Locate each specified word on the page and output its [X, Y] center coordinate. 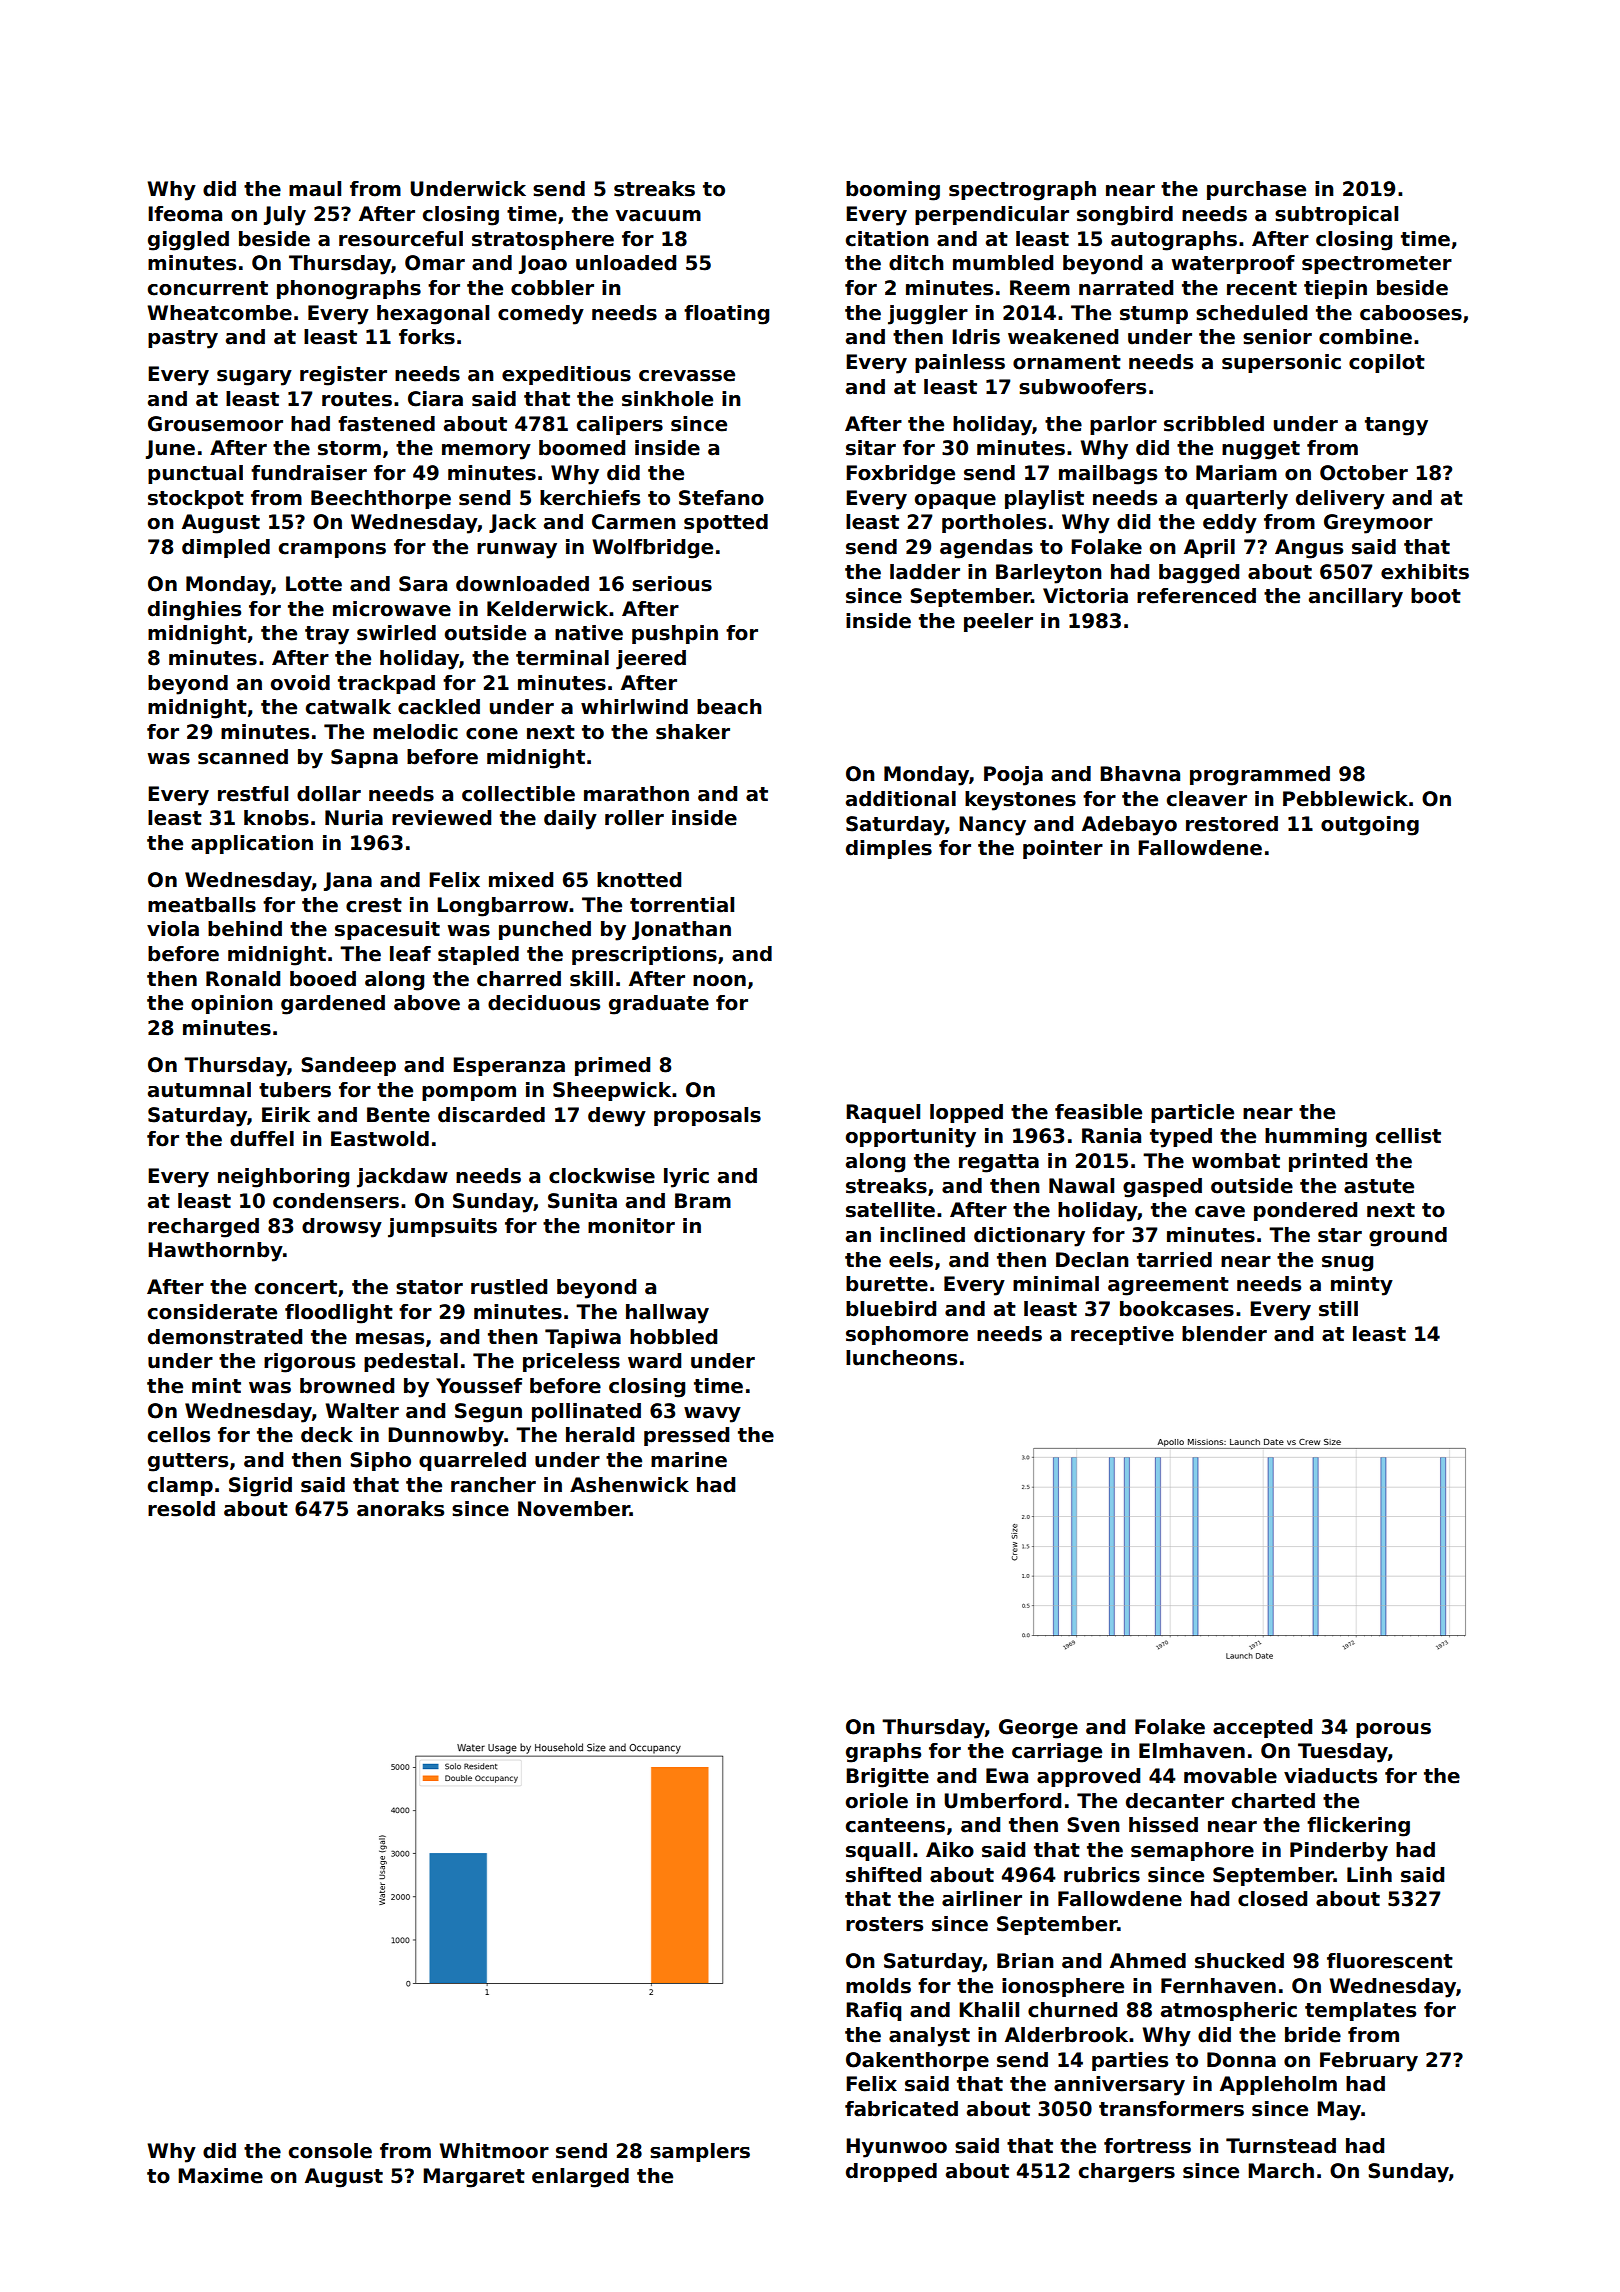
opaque [955, 501]
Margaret [474, 2178]
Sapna [364, 758]
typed [1181, 1138]
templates [1360, 2011]
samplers [700, 2152]
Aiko [950, 1850]
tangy [1396, 426]
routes [357, 399]
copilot [1387, 363]
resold [181, 1509]
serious [672, 584]
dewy [617, 1117]
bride [1313, 2035]
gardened [333, 1005]
